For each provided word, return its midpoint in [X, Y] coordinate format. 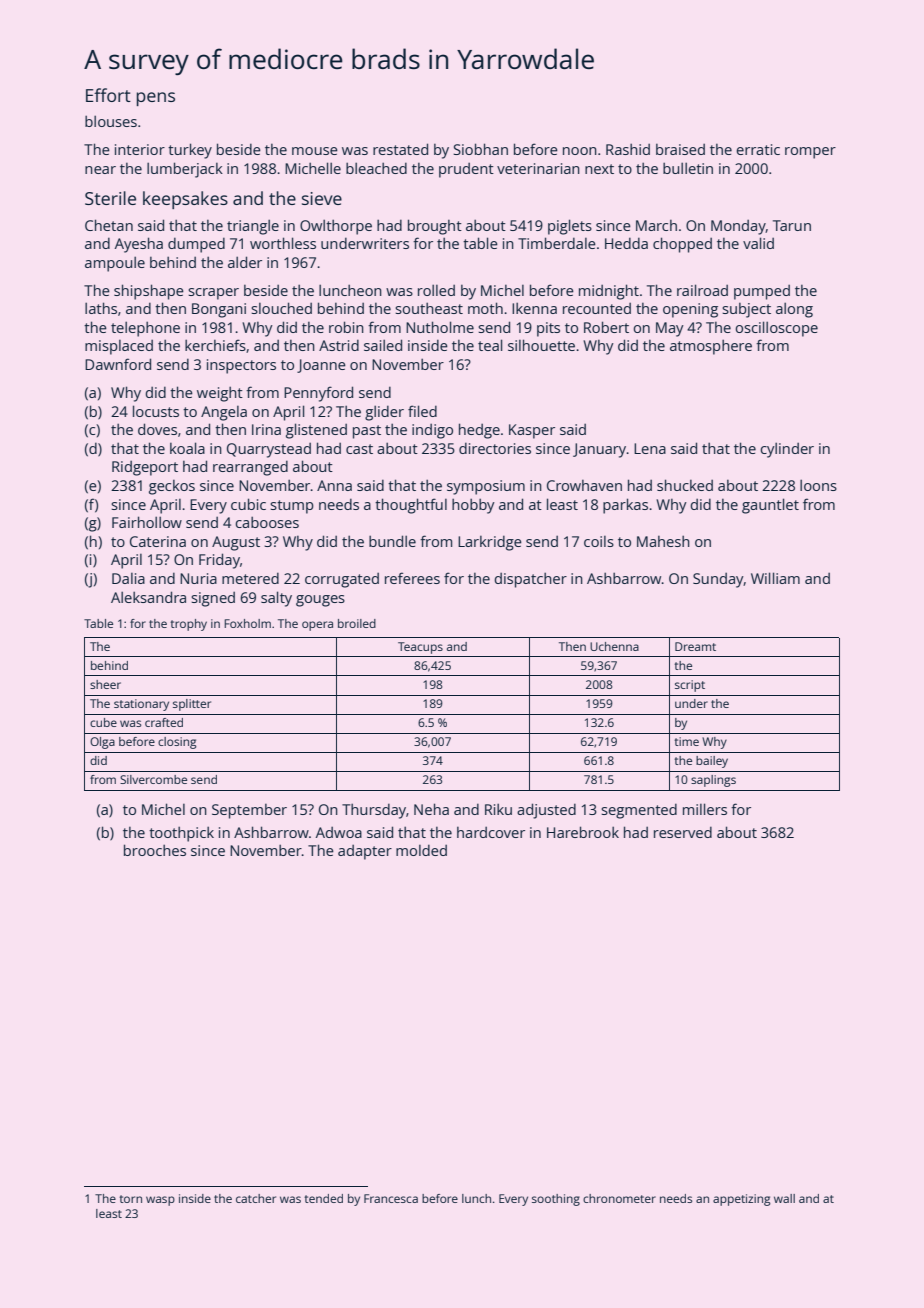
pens [156, 99]
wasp [160, 1201]
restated [400, 149]
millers [705, 809]
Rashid [628, 149]
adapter [365, 852]
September [249, 811]
